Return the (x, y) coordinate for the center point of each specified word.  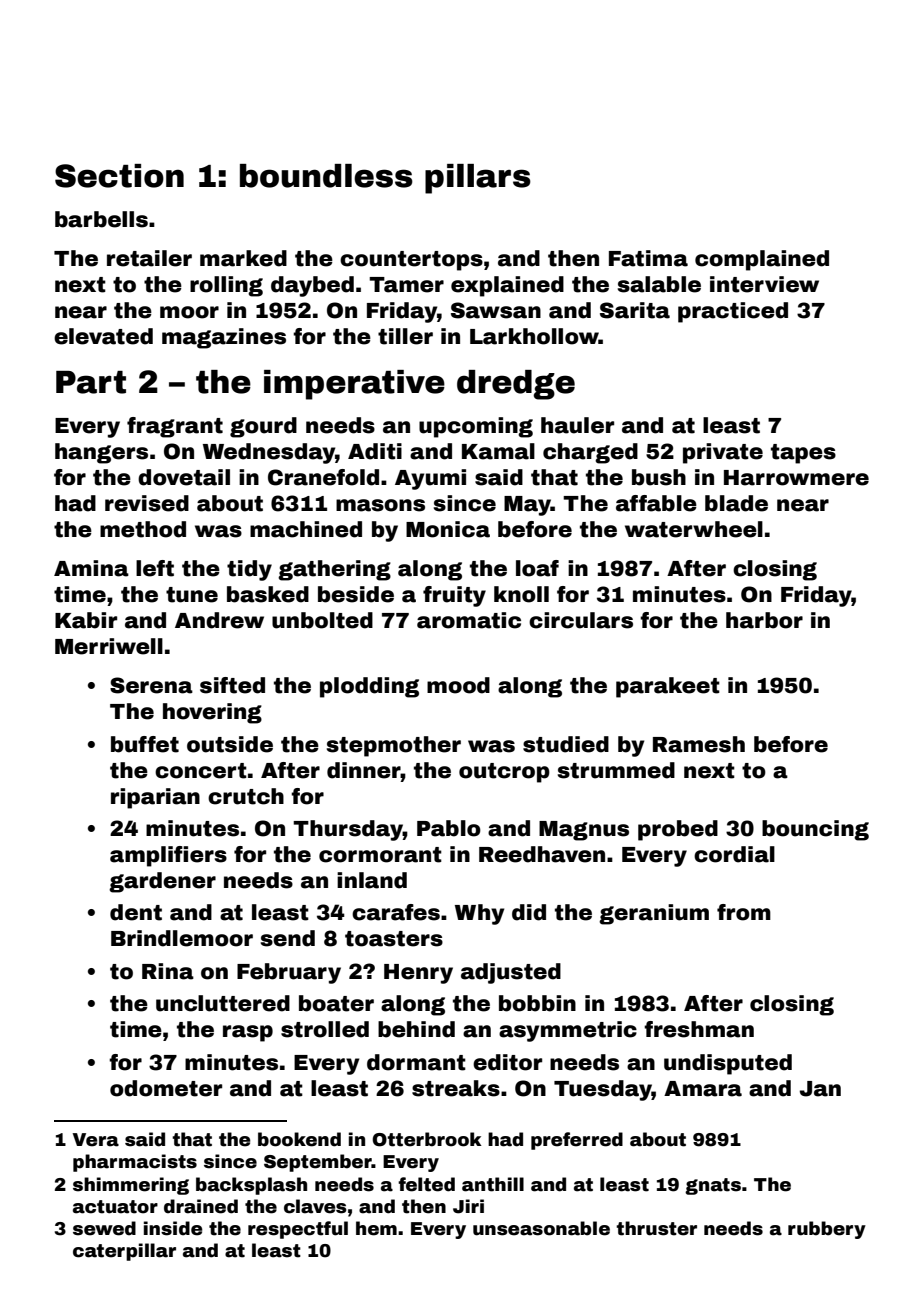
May (527, 506)
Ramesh (699, 744)
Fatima (648, 258)
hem (376, 1228)
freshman (699, 1029)
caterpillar (124, 1252)
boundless (326, 176)
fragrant (175, 427)
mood (458, 685)
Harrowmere (796, 478)
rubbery (827, 1230)
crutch (246, 796)
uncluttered (223, 1003)
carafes (396, 912)
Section (119, 176)
